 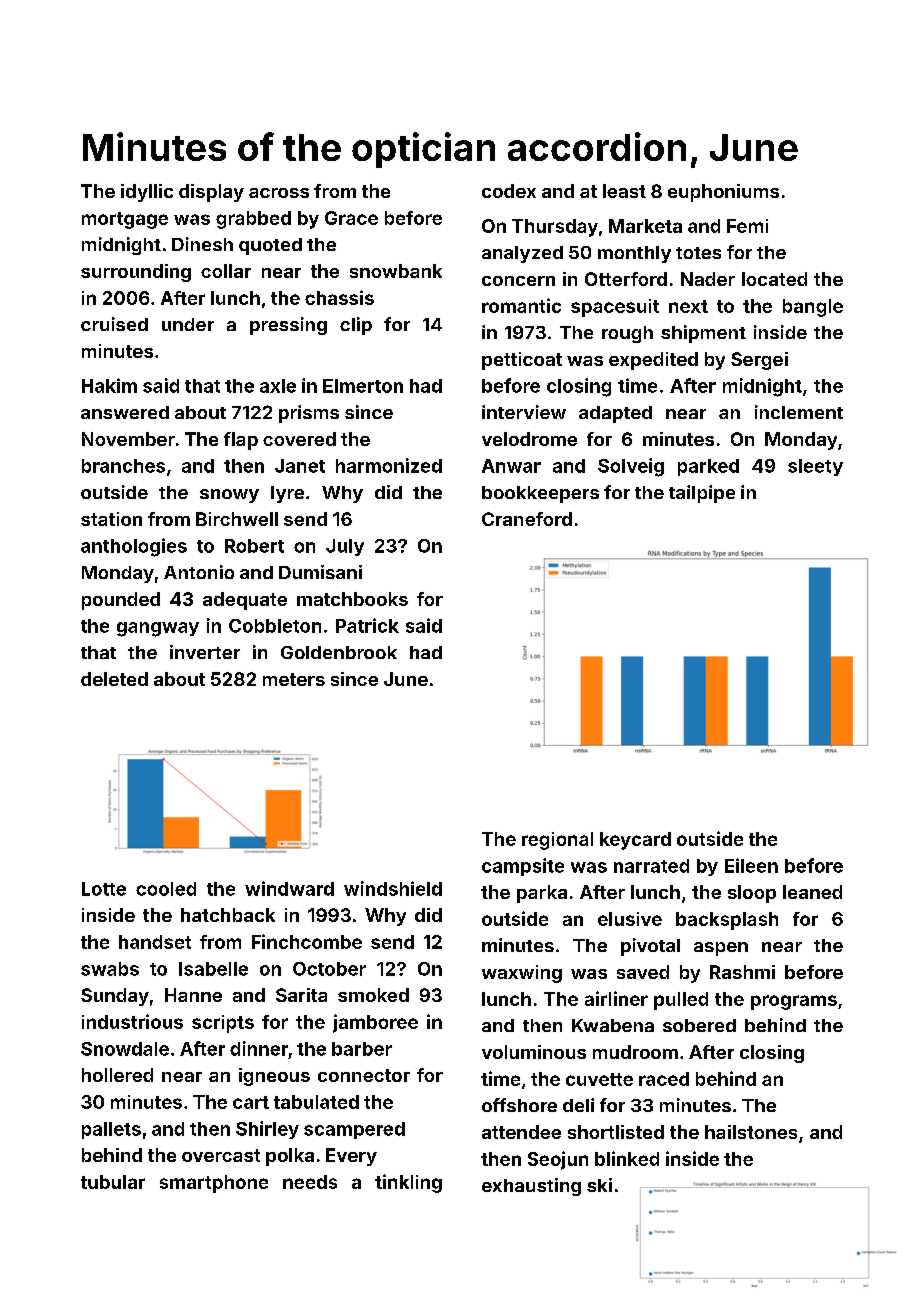 I want to click on idyllic, so click(x=147, y=193).
